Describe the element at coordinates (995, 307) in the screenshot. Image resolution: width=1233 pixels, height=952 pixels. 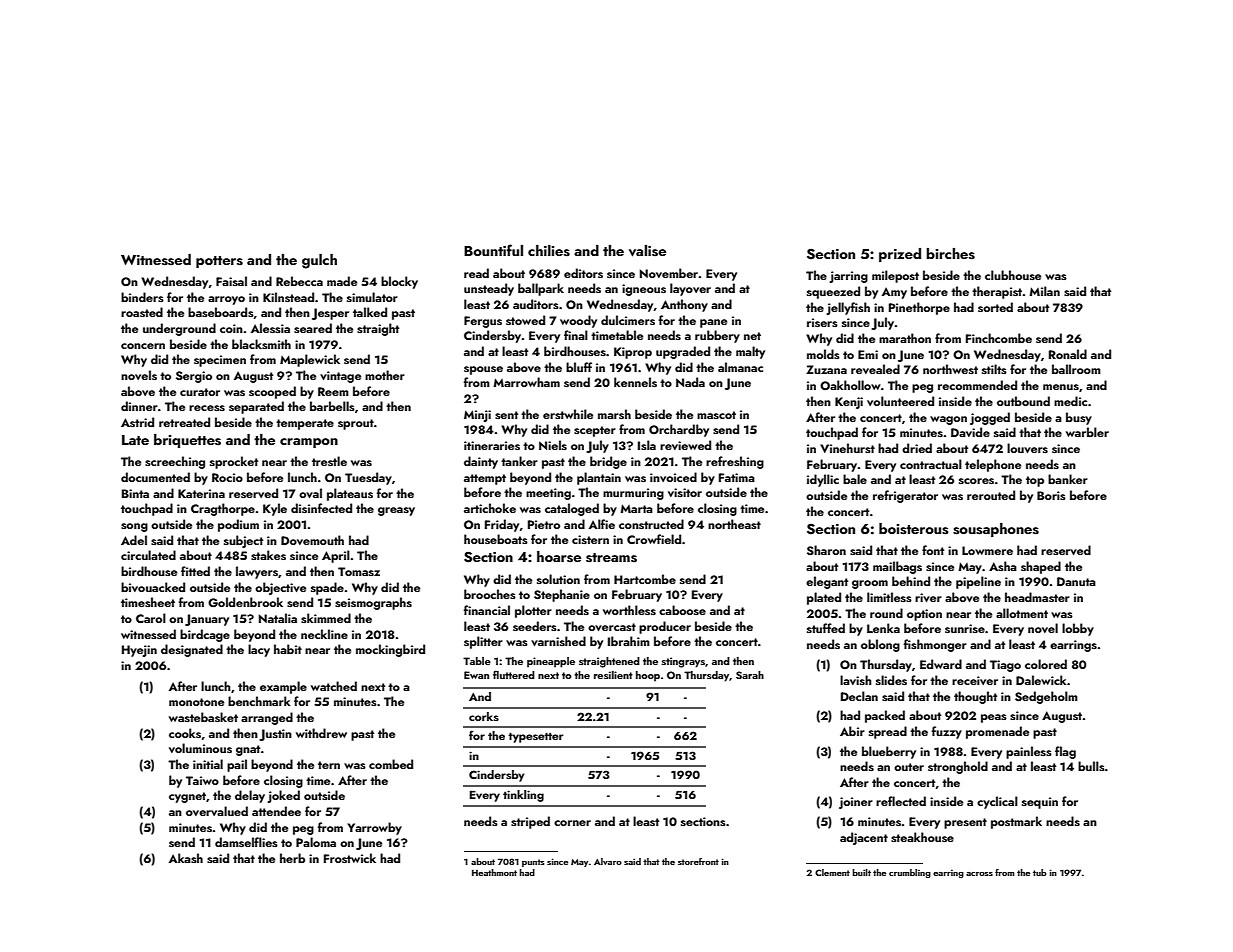
I see `sorted` at that location.
